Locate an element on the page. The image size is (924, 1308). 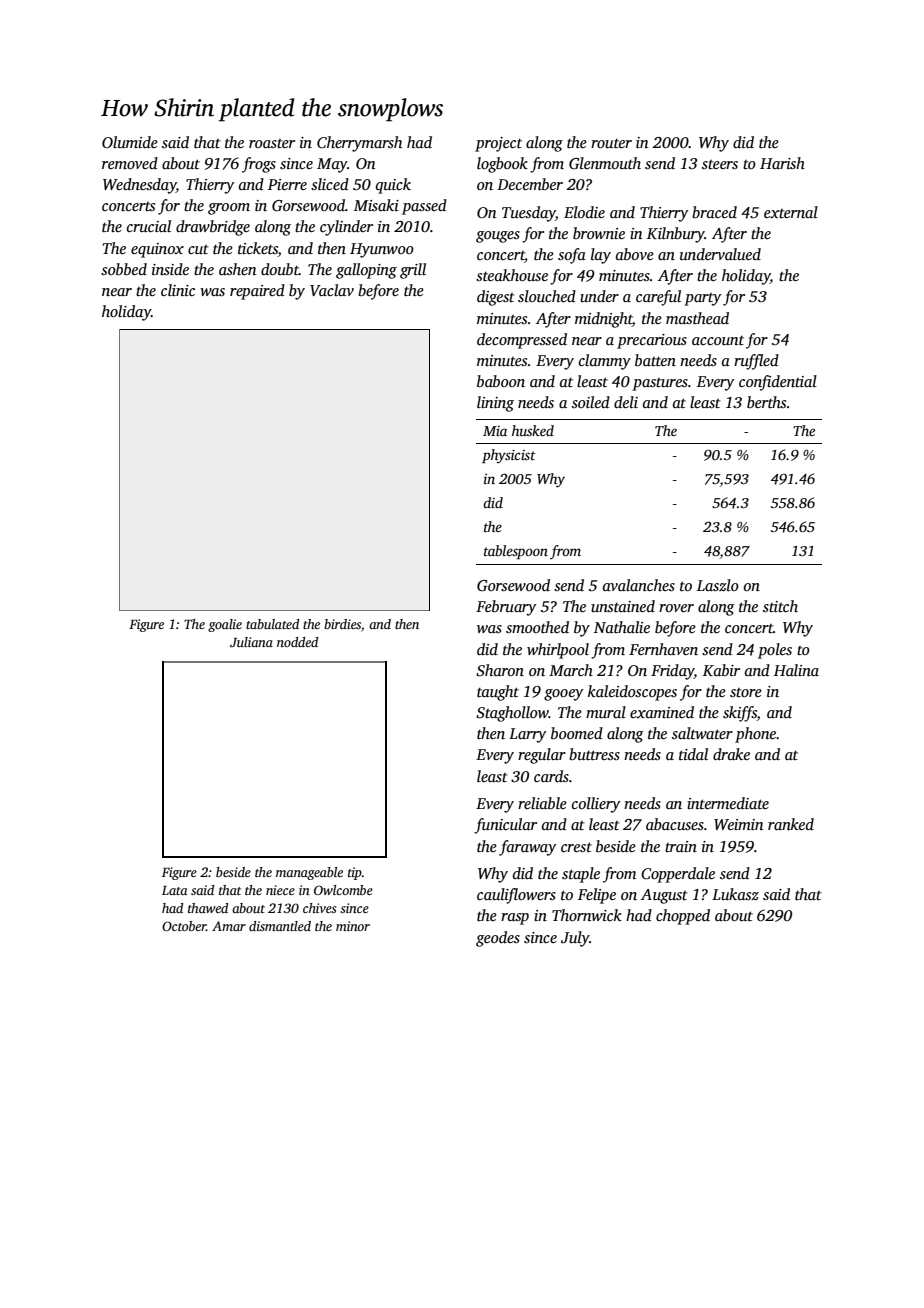
Hyunwoo is located at coordinates (382, 250).
